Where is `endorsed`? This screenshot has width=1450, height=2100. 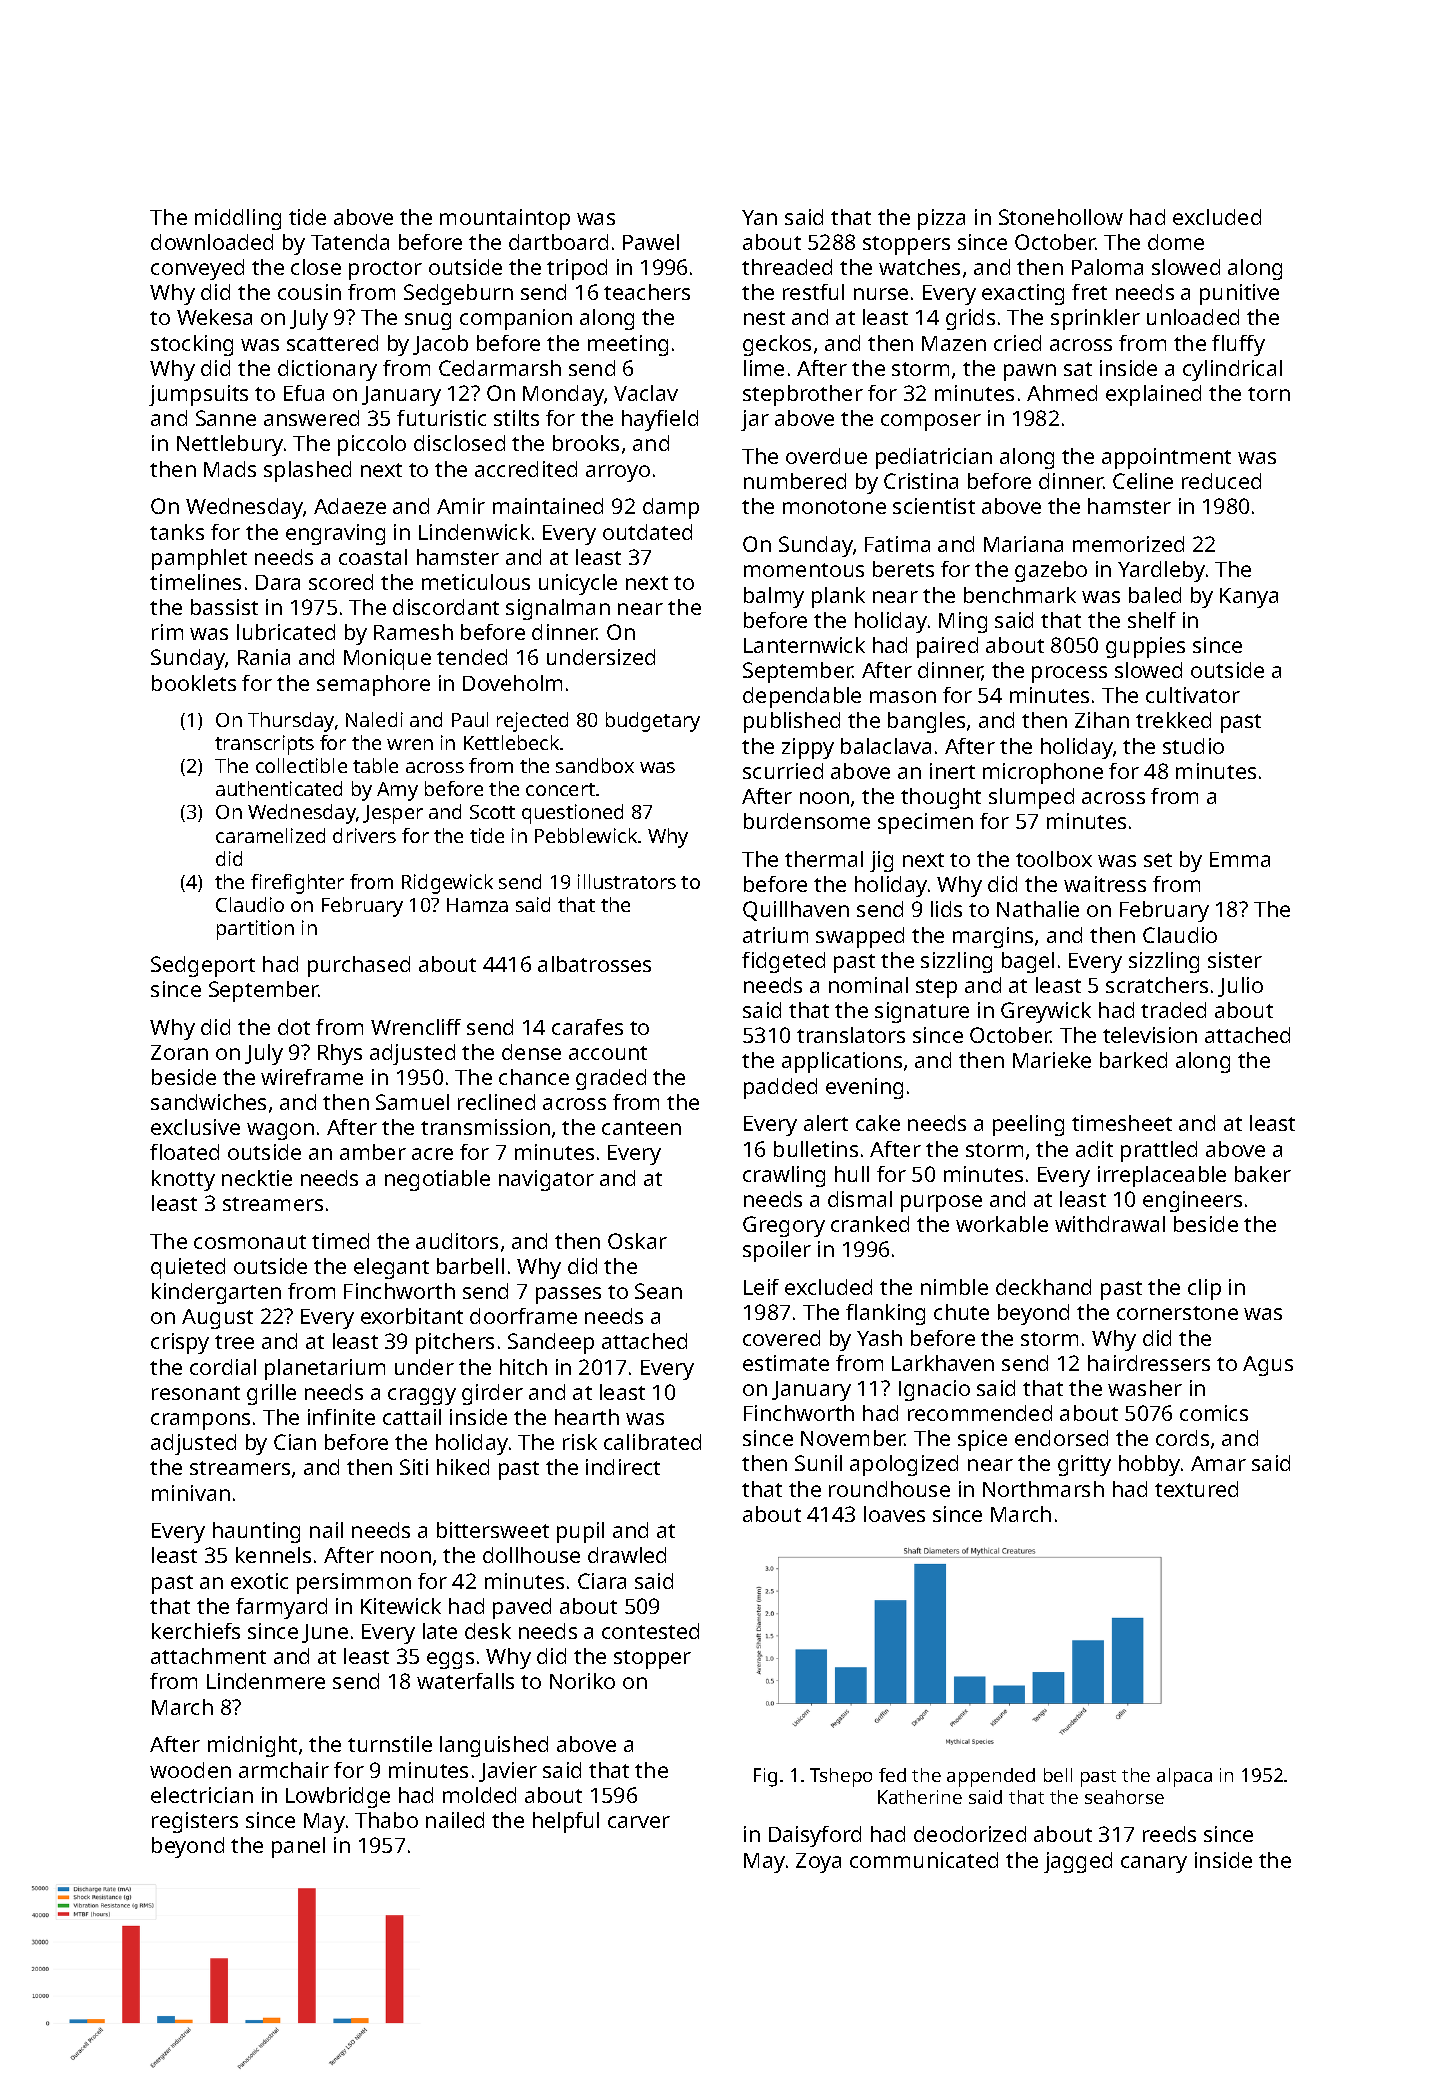 endorsed is located at coordinates (1061, 1438).
